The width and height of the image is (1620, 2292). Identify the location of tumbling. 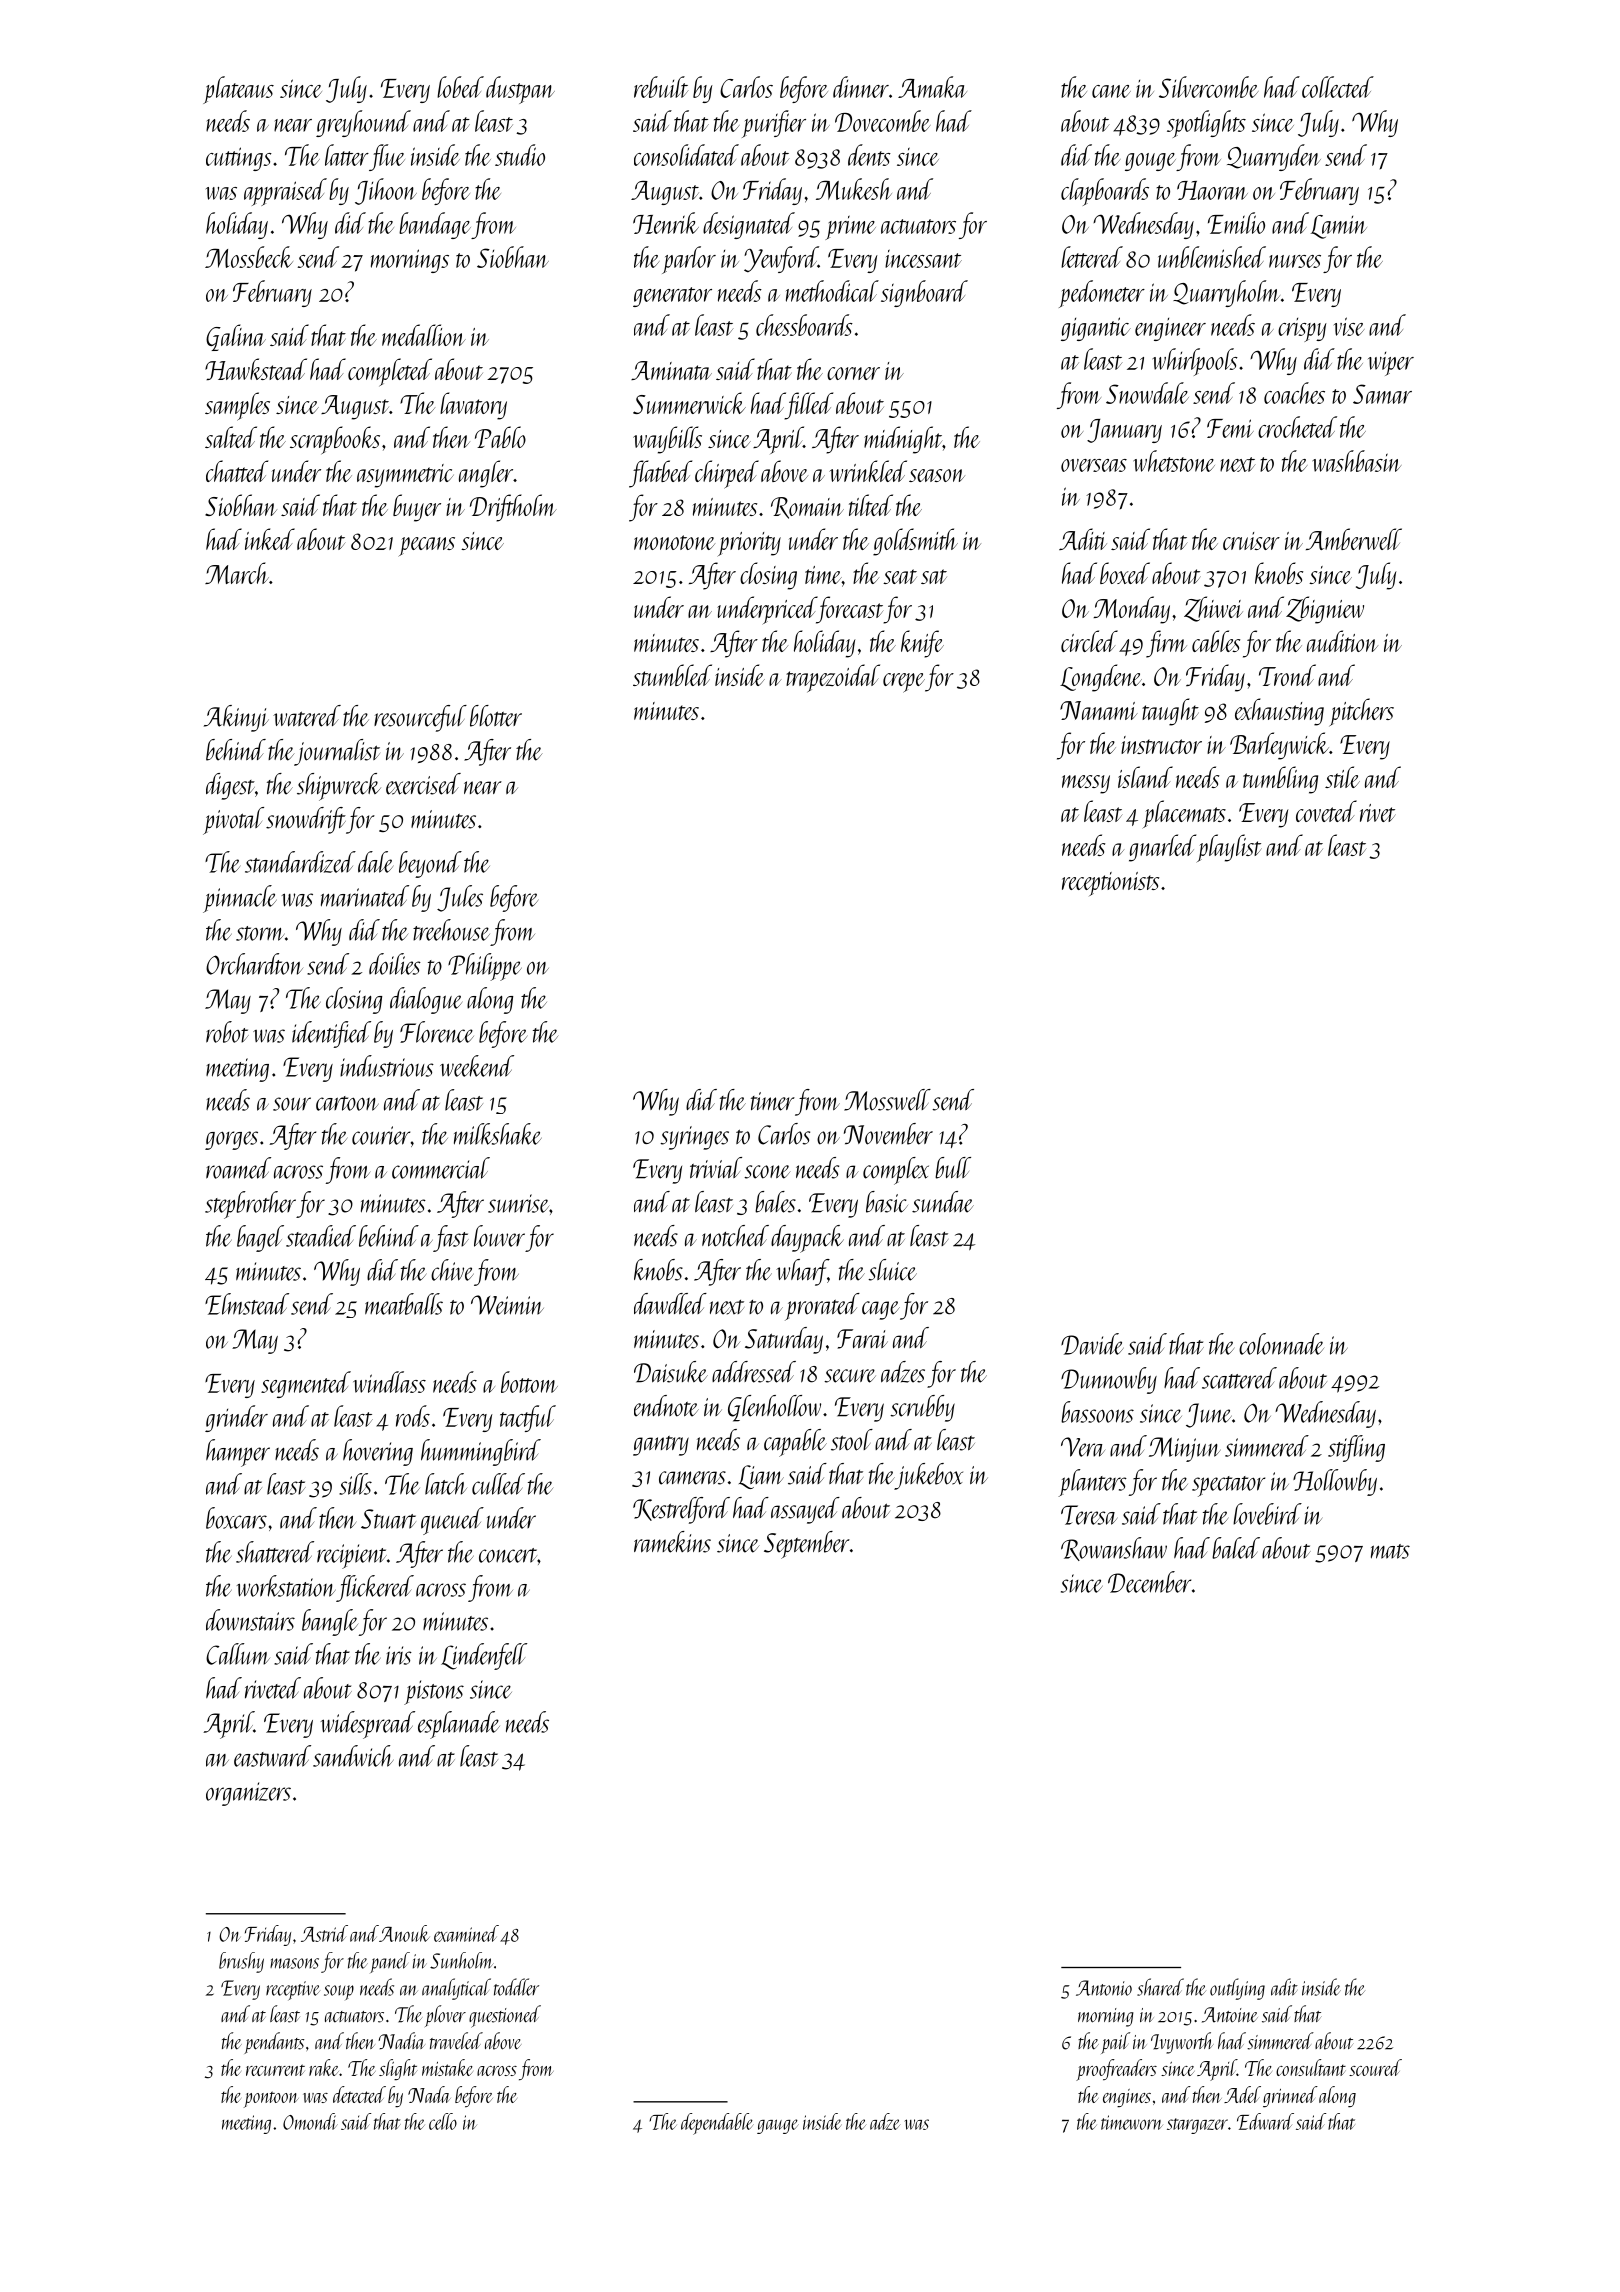
(1280, 780).
